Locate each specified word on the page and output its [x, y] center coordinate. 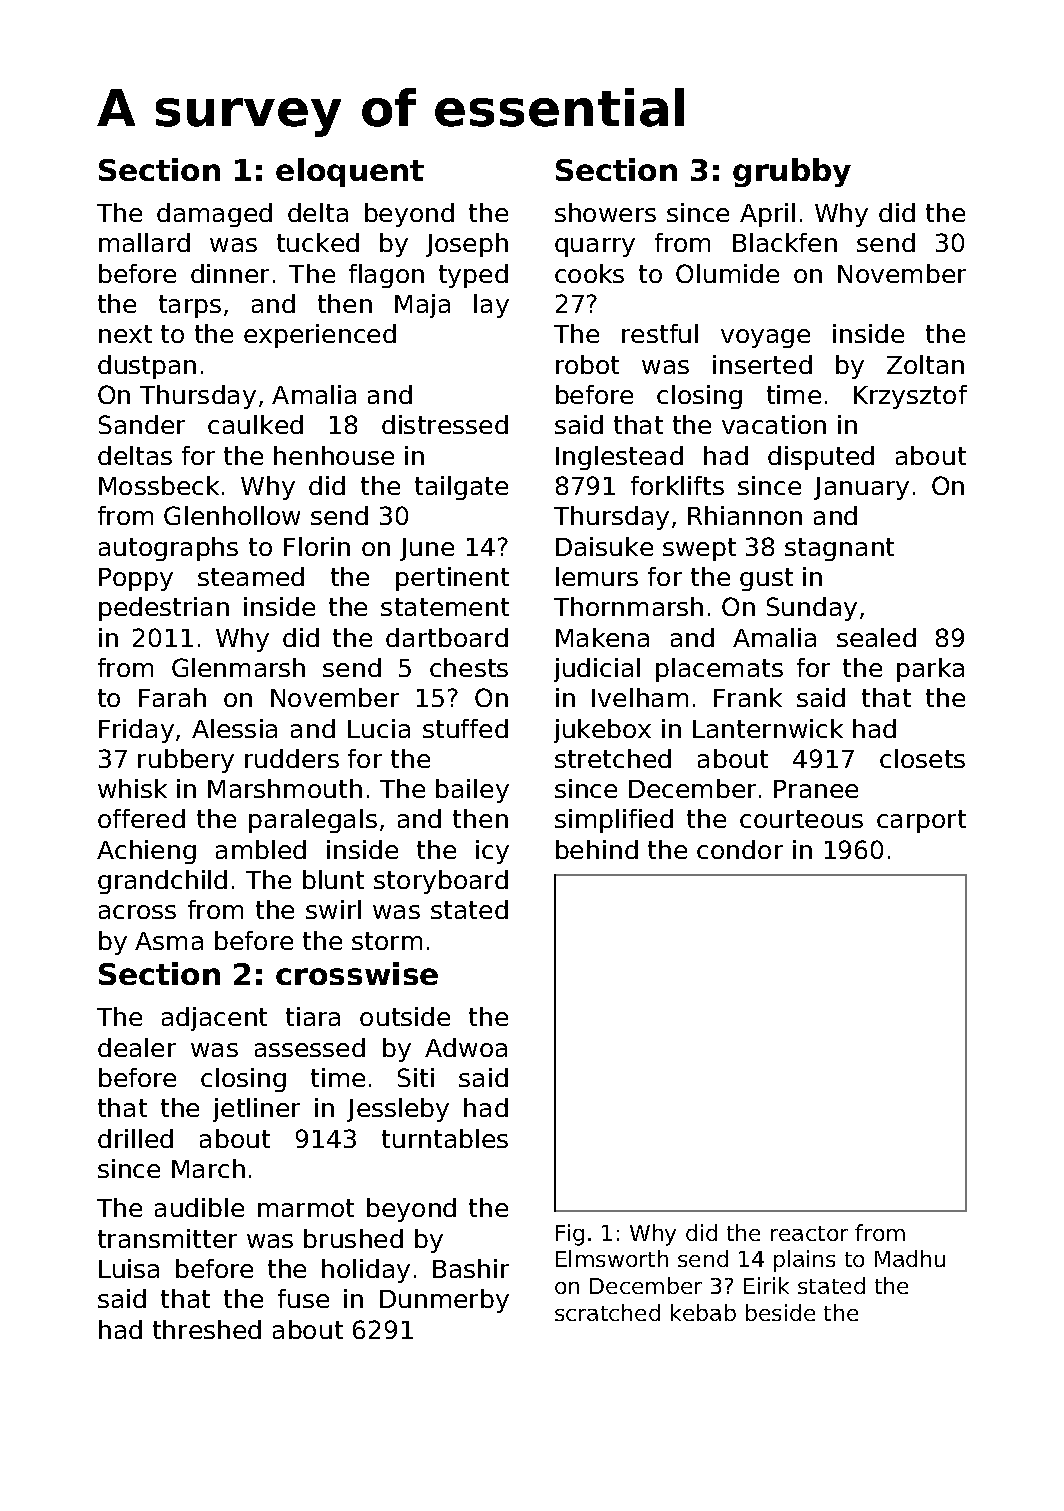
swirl [333, 909]
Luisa [129, 1268]
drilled [135, 1138]
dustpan [147, 367]
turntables [445, 1138]
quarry [595, 247]
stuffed [465, 728]
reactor [809, 1233]
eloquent [350, 172]
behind [597, 849]
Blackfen [785, 242]
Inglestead [619, 458]
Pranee [816, 789]
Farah [172, 697]
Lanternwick [768, 728]
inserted [762, 364]
